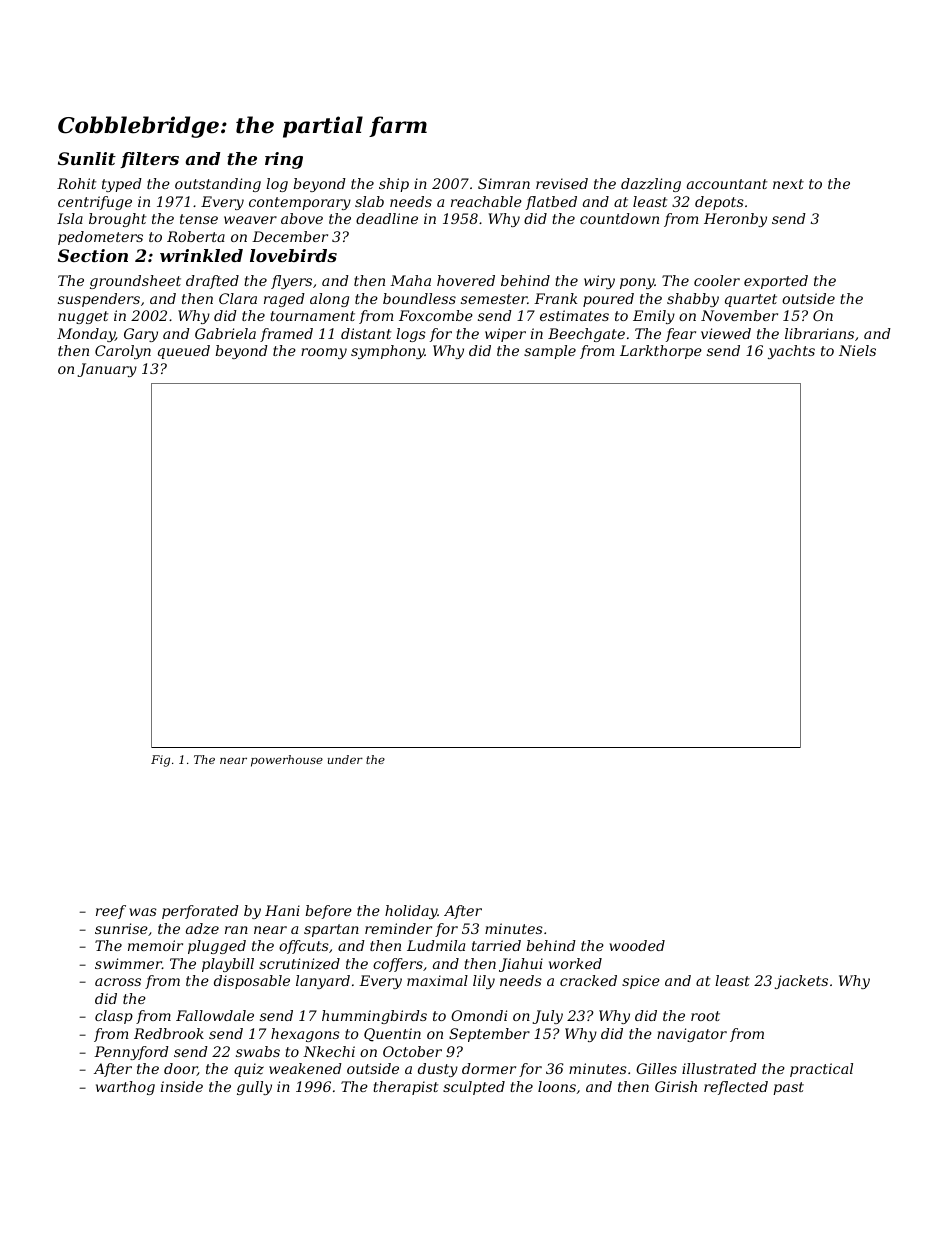 The height and width of the page is (1233, 952). What do you see at coordinates (131, 1053) in the page?
I see `Pennyford` at bounding box center [131, 1053].
